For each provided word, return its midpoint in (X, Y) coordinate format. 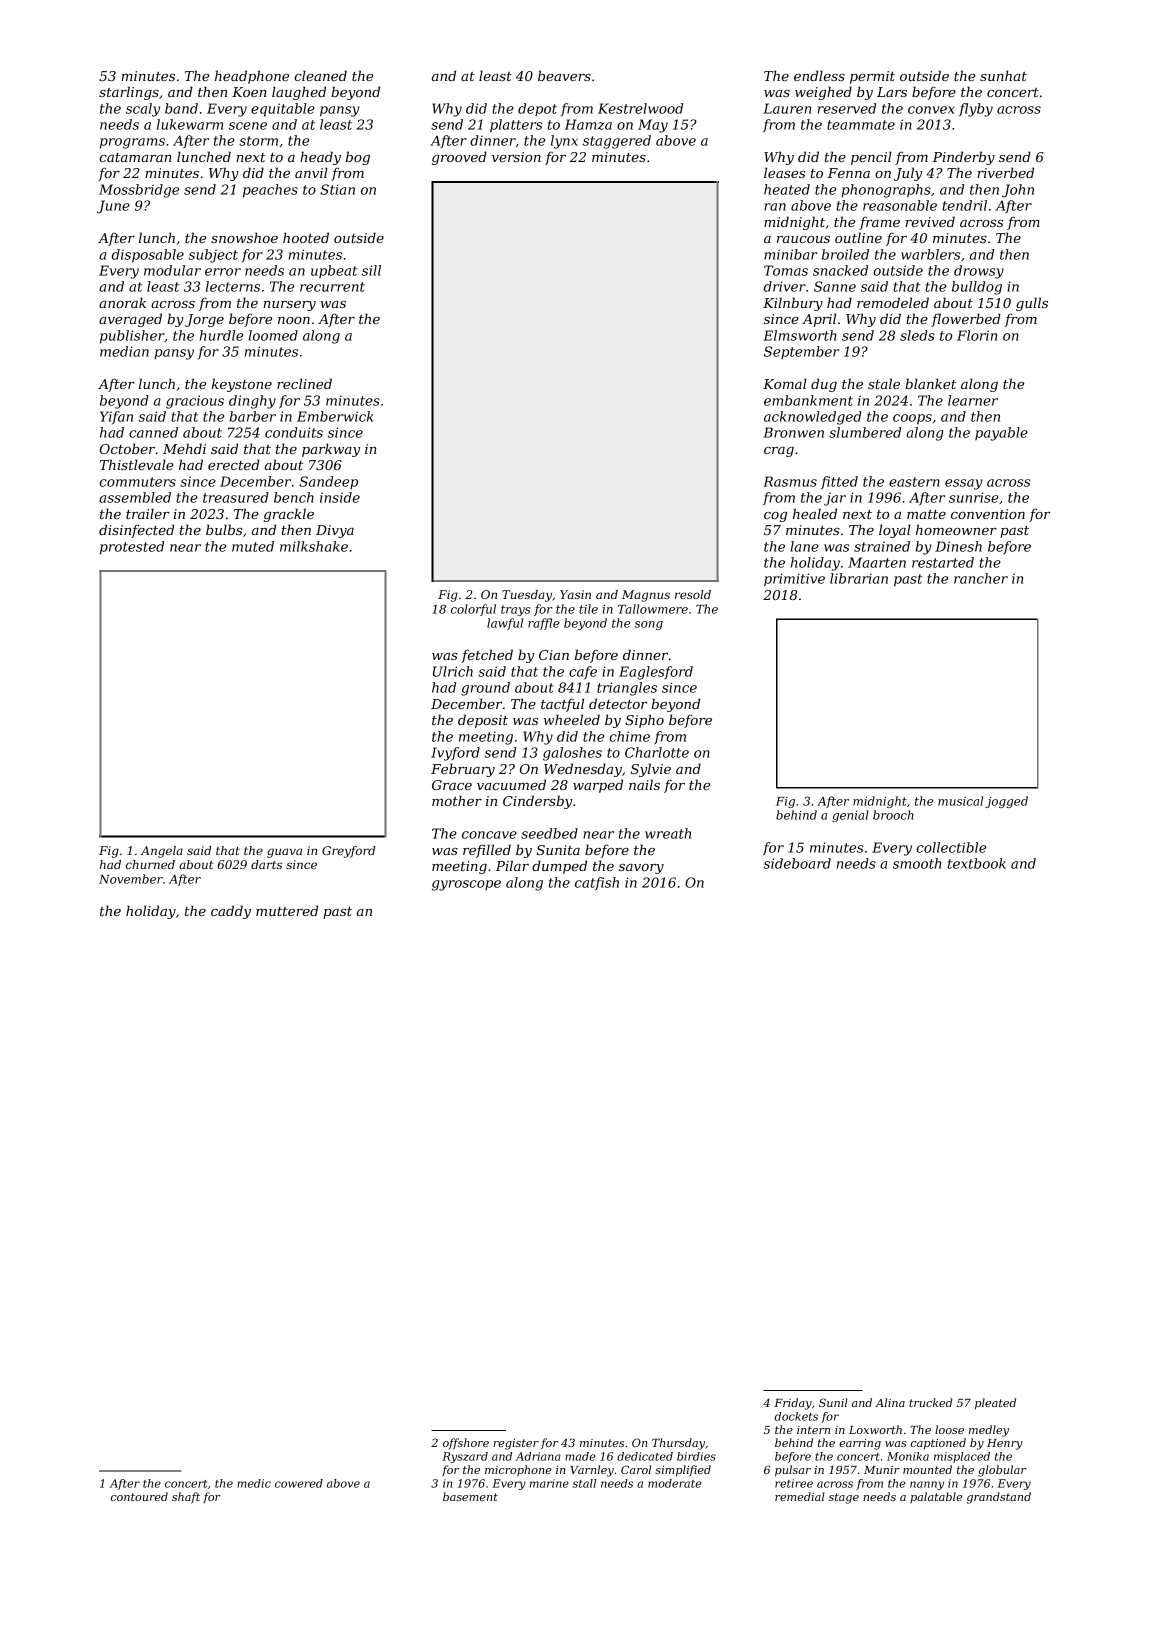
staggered (617, 142)
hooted (306, 237)
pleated (995, 1404)
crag (779, 452)
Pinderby (964, 158)
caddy (231, 912)
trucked (930, 1402)
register (516, 1444)
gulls (1032, 304)
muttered (287, 910)
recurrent (332, 287)
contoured (139, 1496)
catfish (597, 883)
